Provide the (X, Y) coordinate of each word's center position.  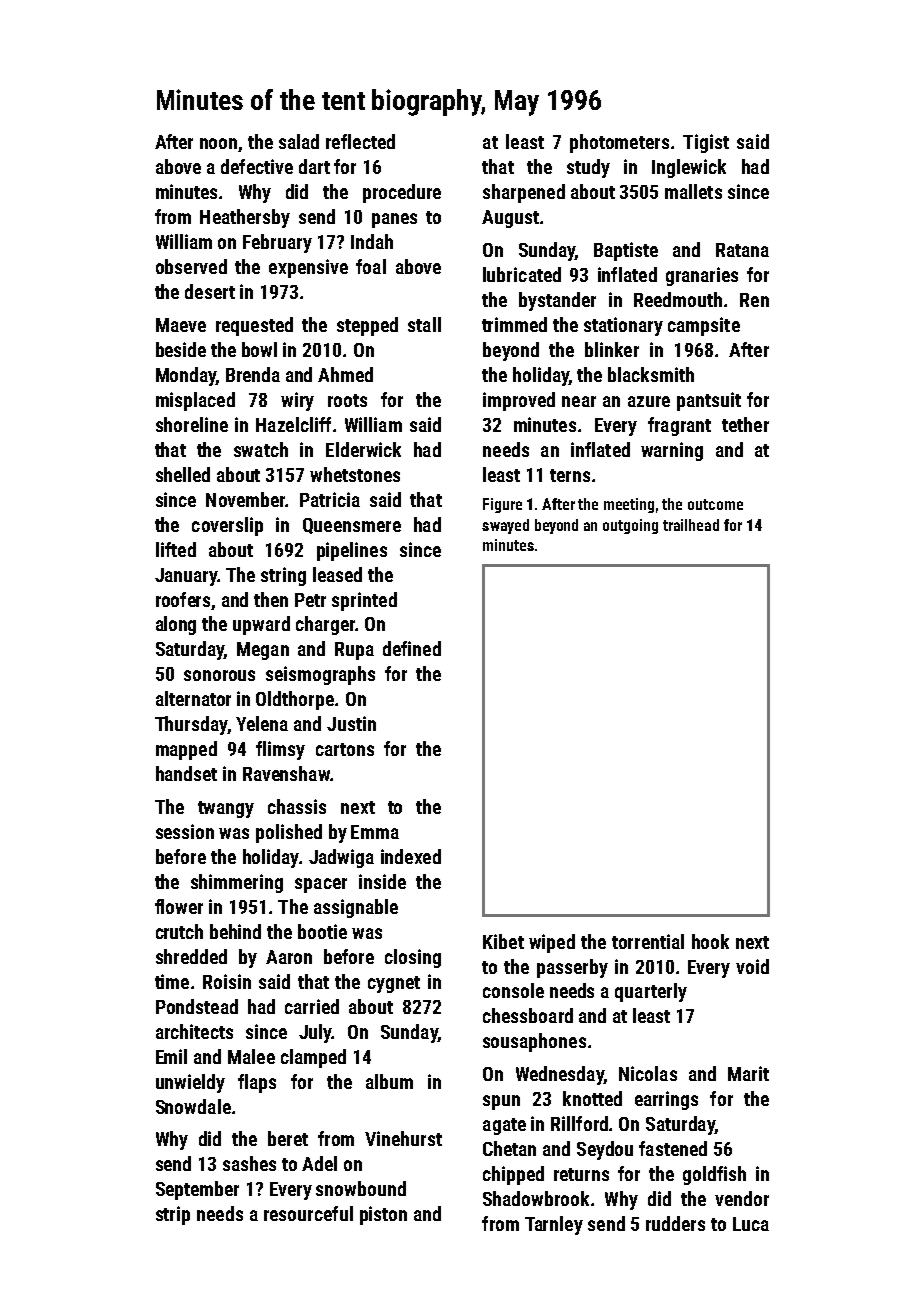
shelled (183, 474)
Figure (502, 505)
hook (710, 941)
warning (672, 451)
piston (383, 1215)
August (510, 219)
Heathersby (245, 218)
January (186, 577)
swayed (505, 526)
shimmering (237, 883)
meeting (629, 505)
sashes (249, 1163)
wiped (552, 943)
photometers (619, 143)
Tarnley (554, 1225)
